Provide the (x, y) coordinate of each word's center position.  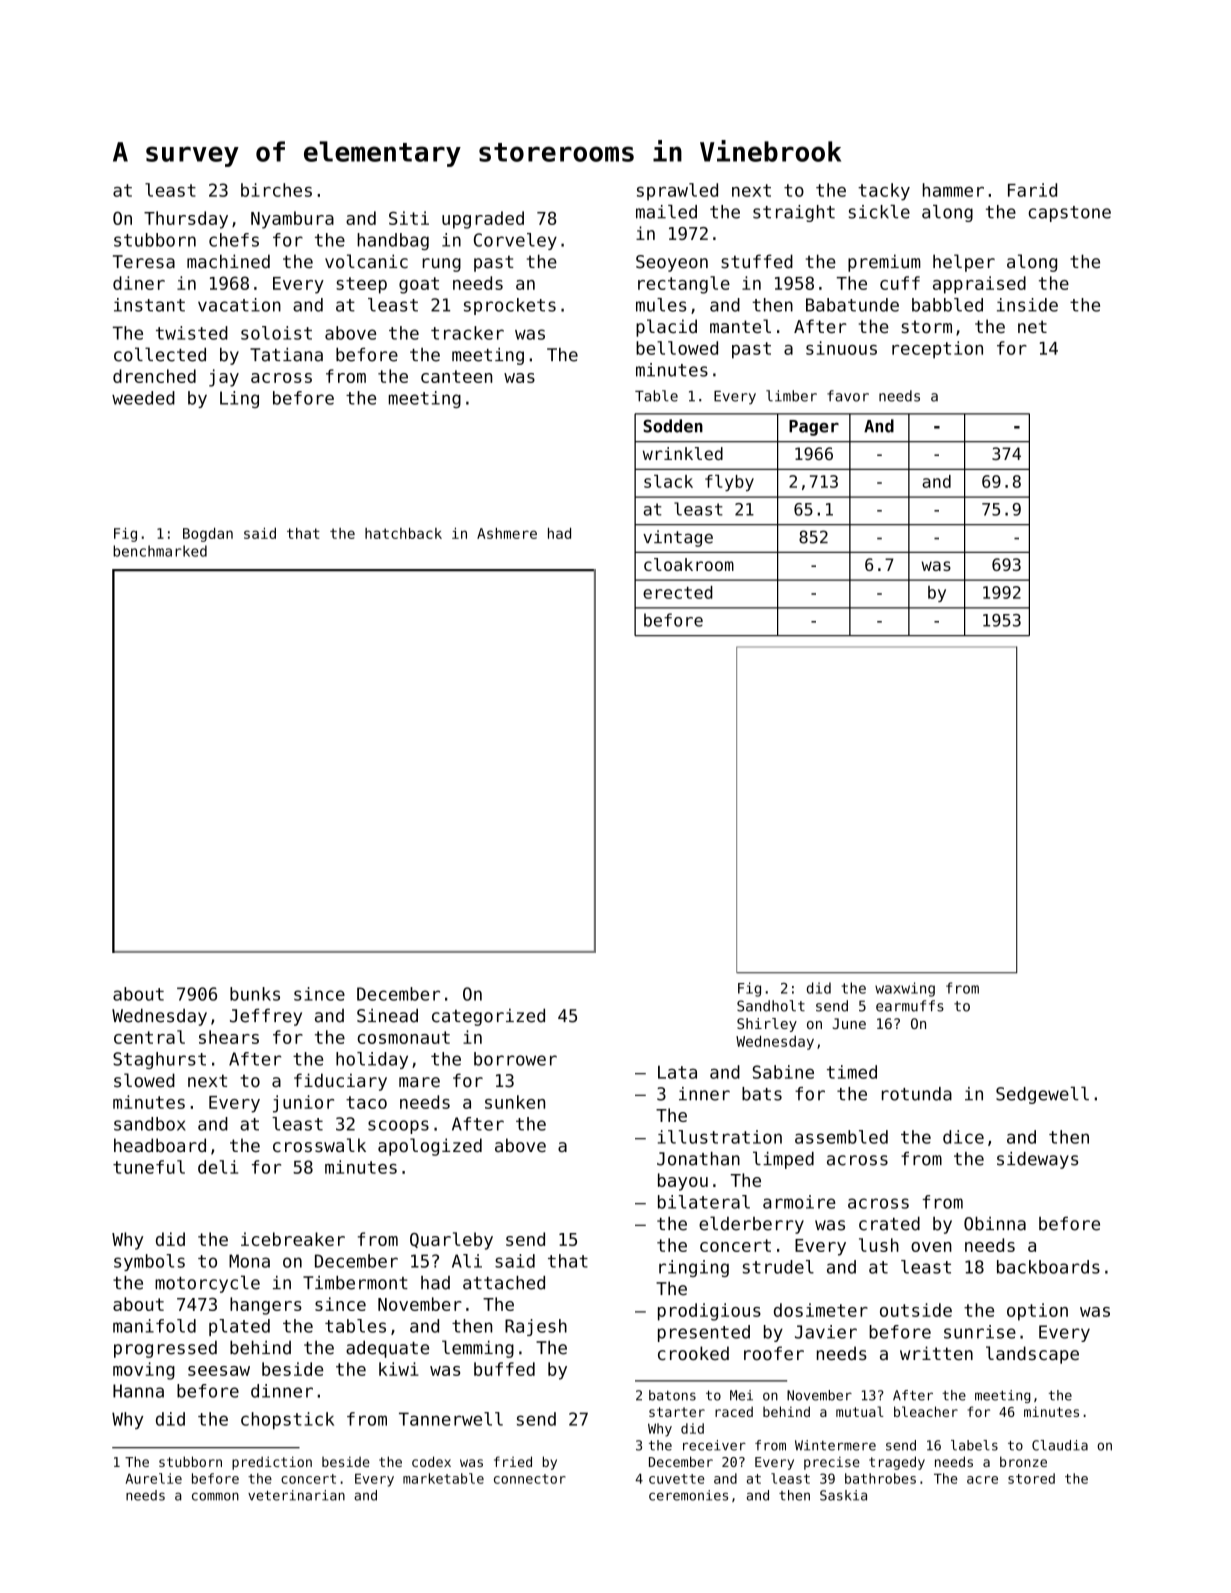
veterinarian (296, 1495)
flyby (729, 483)
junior (303, 1104)
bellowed (677, 348)
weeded (143, 398)
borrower (515, 1059)
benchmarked (160, 551)
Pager (814, 428)
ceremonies (688, 1495)
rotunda (917, 1094)
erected (678, 592)
